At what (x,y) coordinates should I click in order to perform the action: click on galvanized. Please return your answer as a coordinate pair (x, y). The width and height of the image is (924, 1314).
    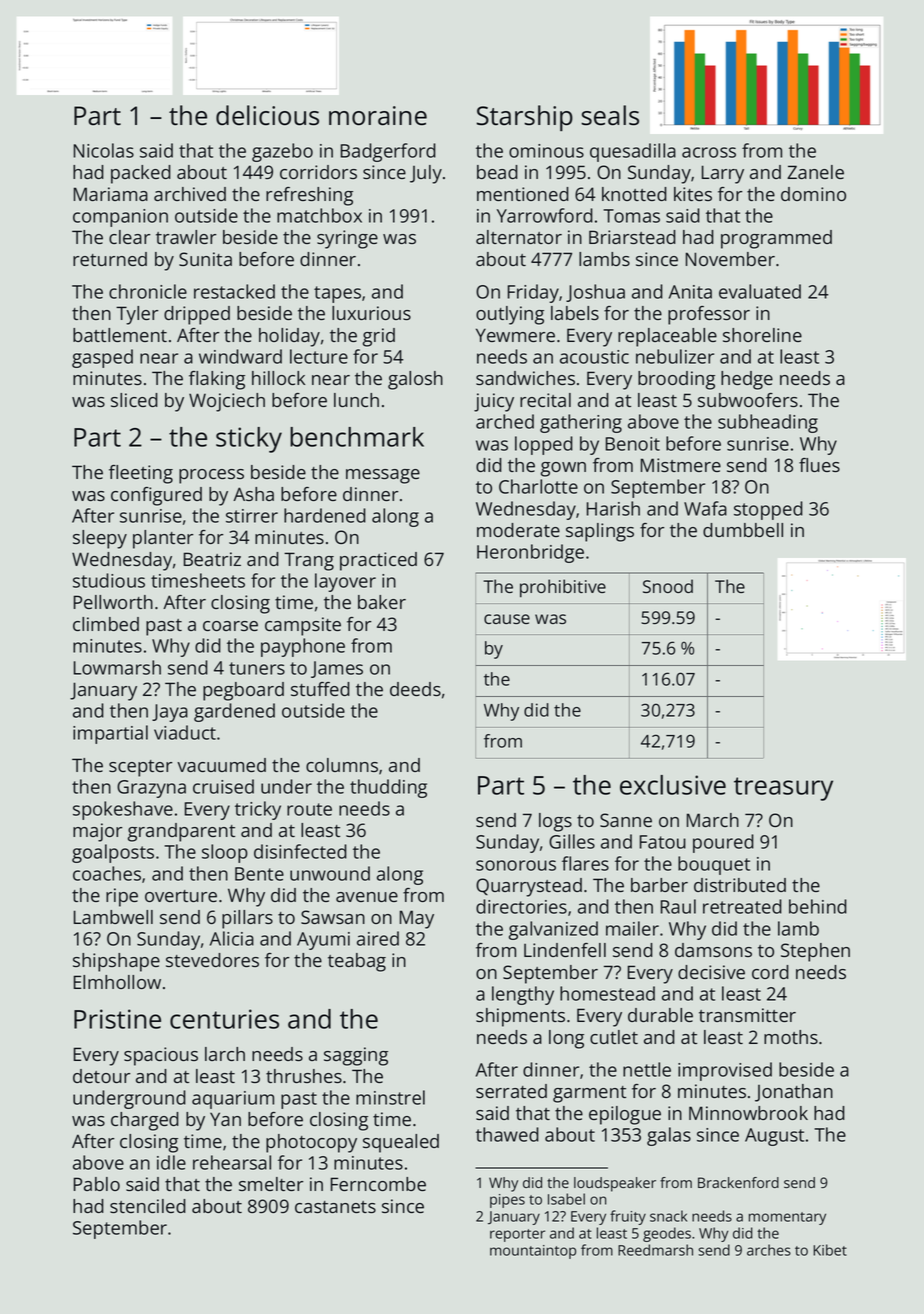
    Looking at the image, I should click on (553, 930).
